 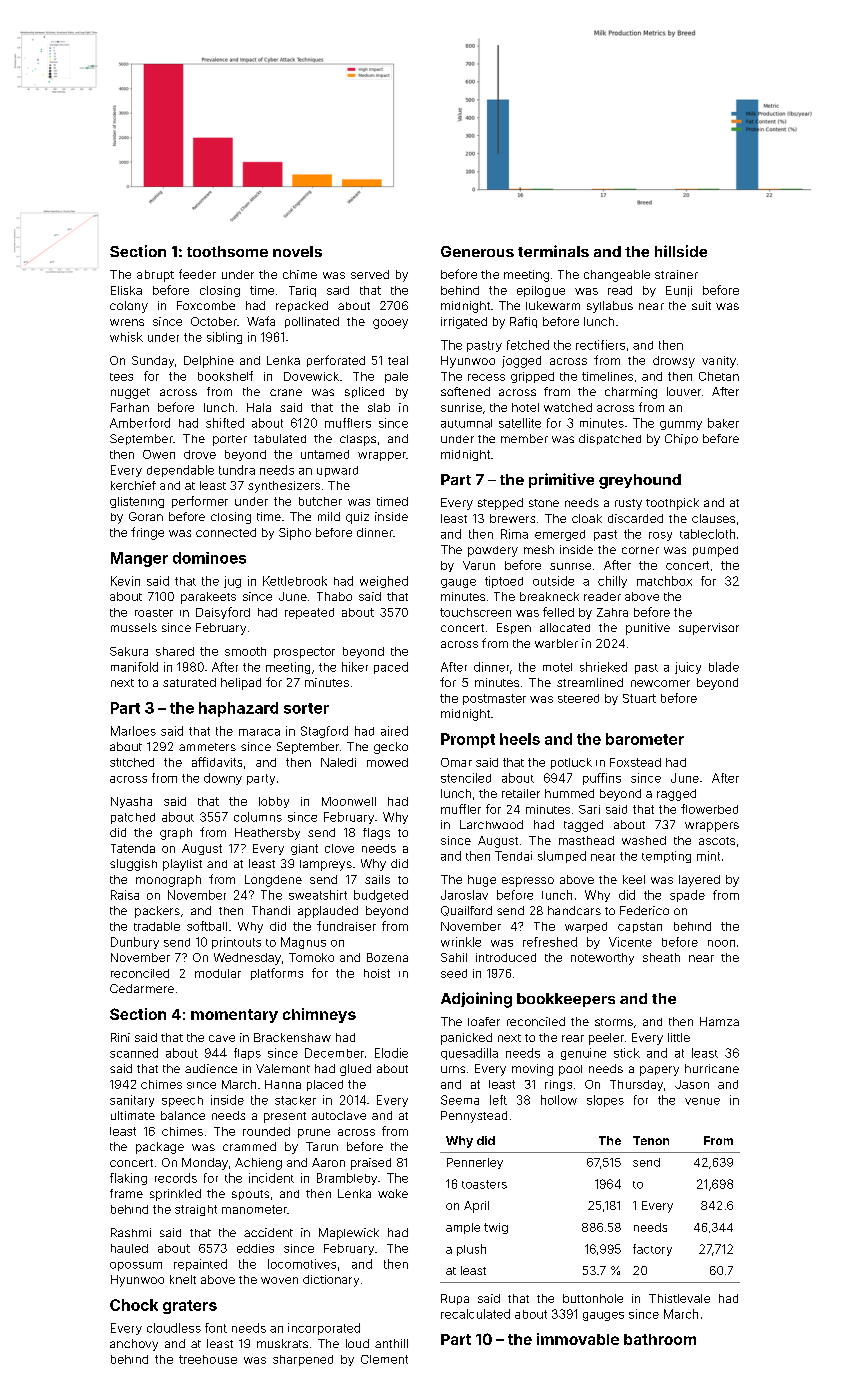 I want to click on kerchief, so click(x=133, y=485).
